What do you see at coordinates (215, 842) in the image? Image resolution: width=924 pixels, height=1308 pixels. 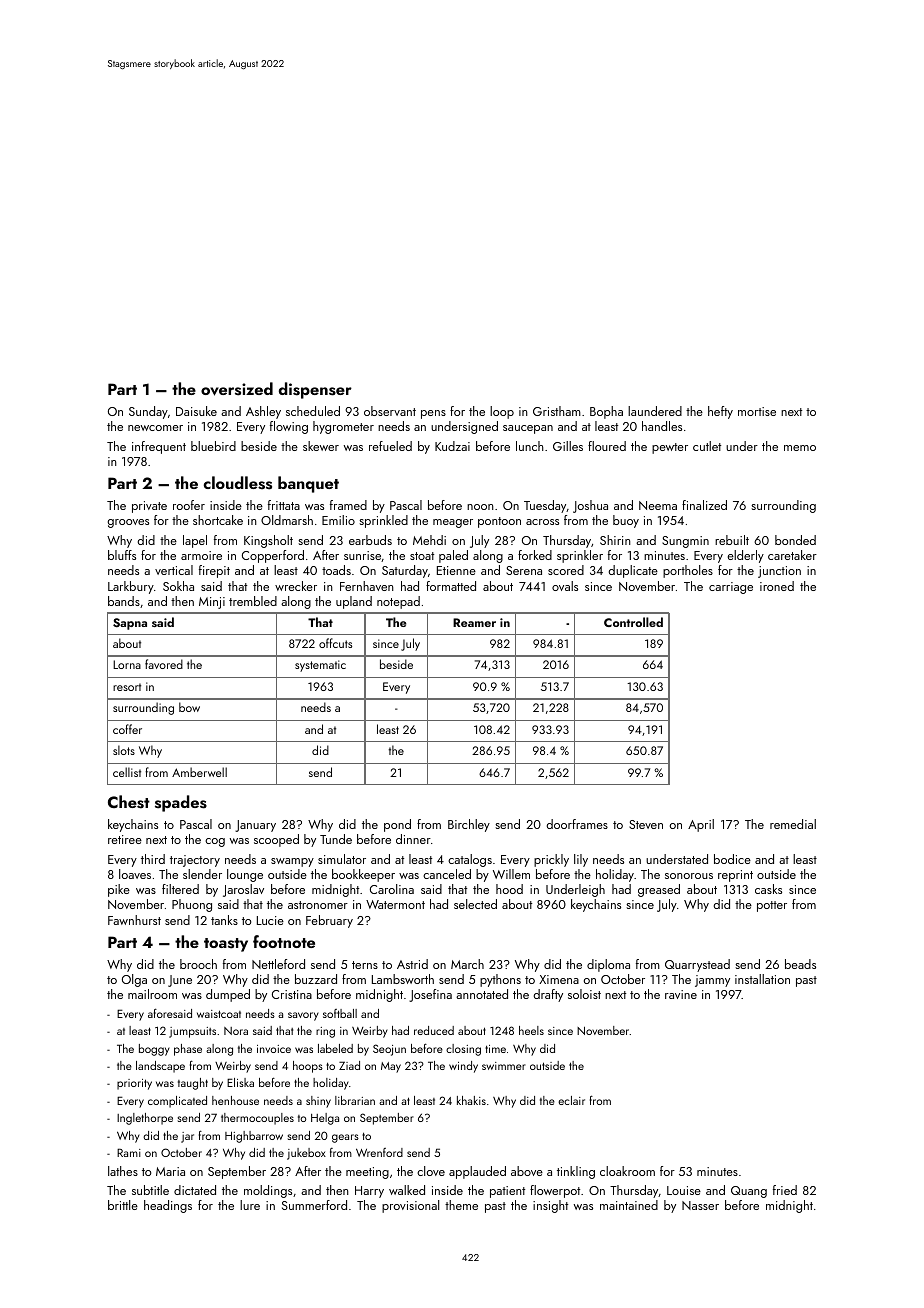 I see `cog` at bounding box center [215, 842].
